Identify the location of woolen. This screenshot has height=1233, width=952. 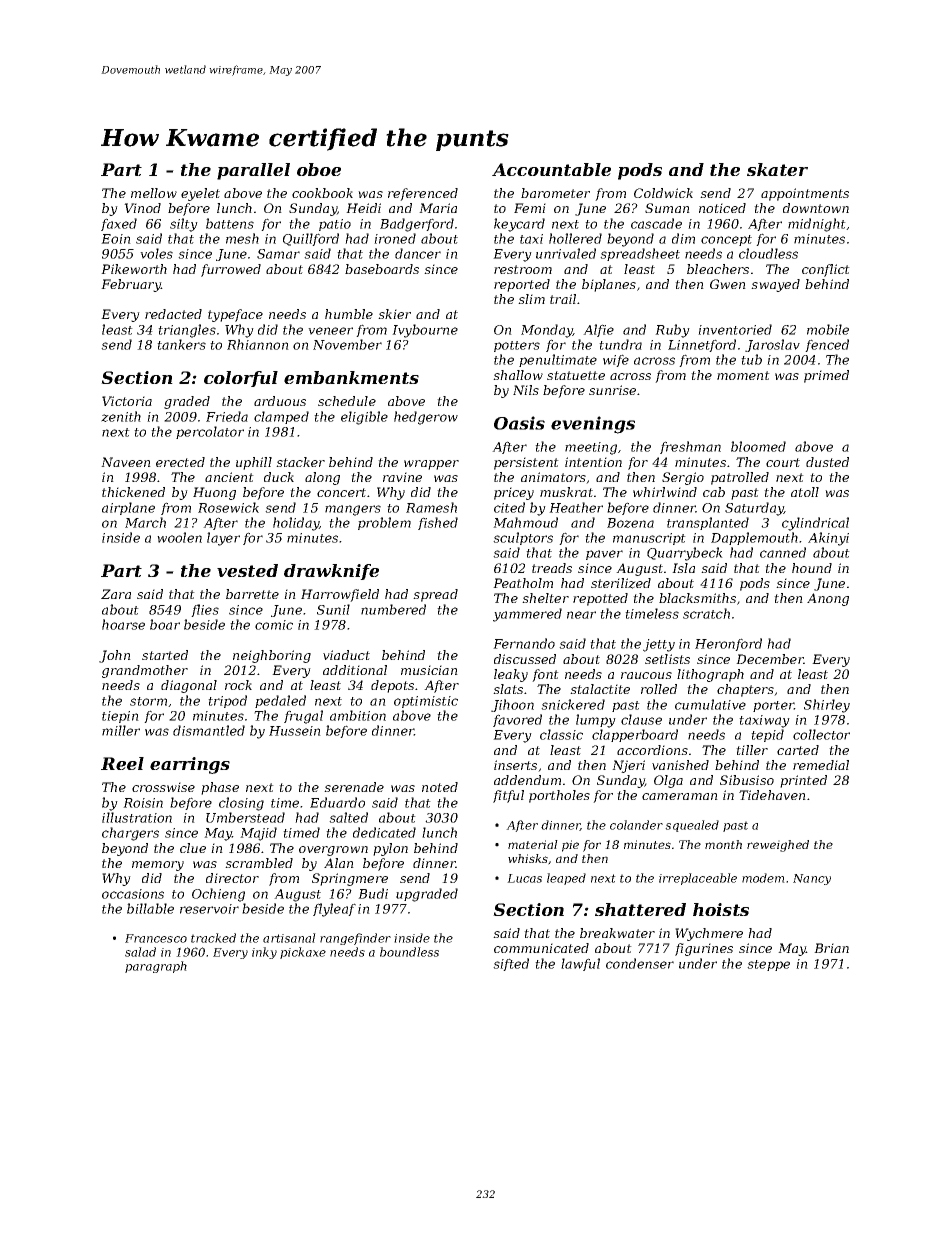
(179, 537).
